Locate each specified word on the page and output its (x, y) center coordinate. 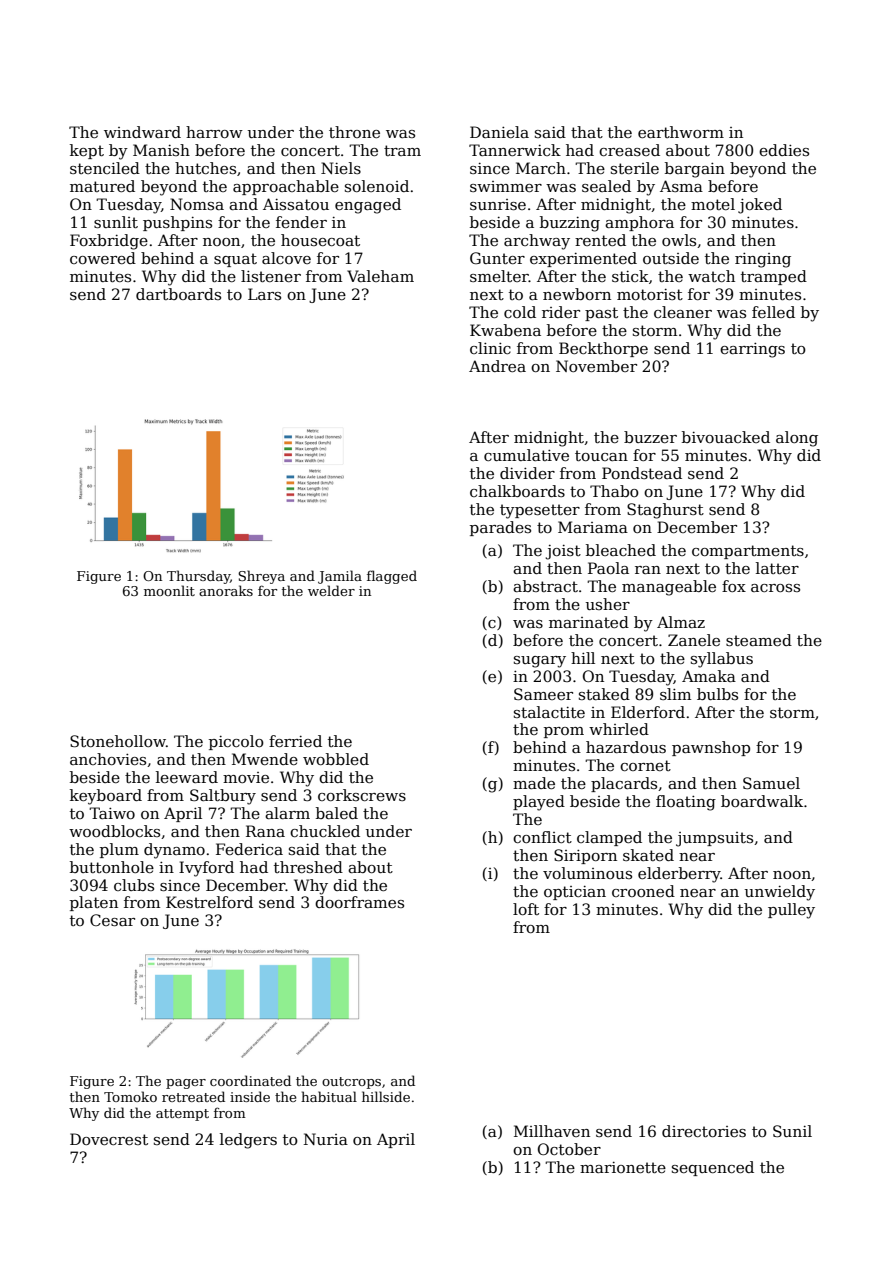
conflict (542, 837)
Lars (264, 294)
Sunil (792, 1131)
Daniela (499, 132)
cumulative (526, 455)
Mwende (265, 759)
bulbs (717, 694)
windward (142, 132)
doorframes (359, 902)
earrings (752, 350)
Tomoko (130, 1096)
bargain (695, 170)
